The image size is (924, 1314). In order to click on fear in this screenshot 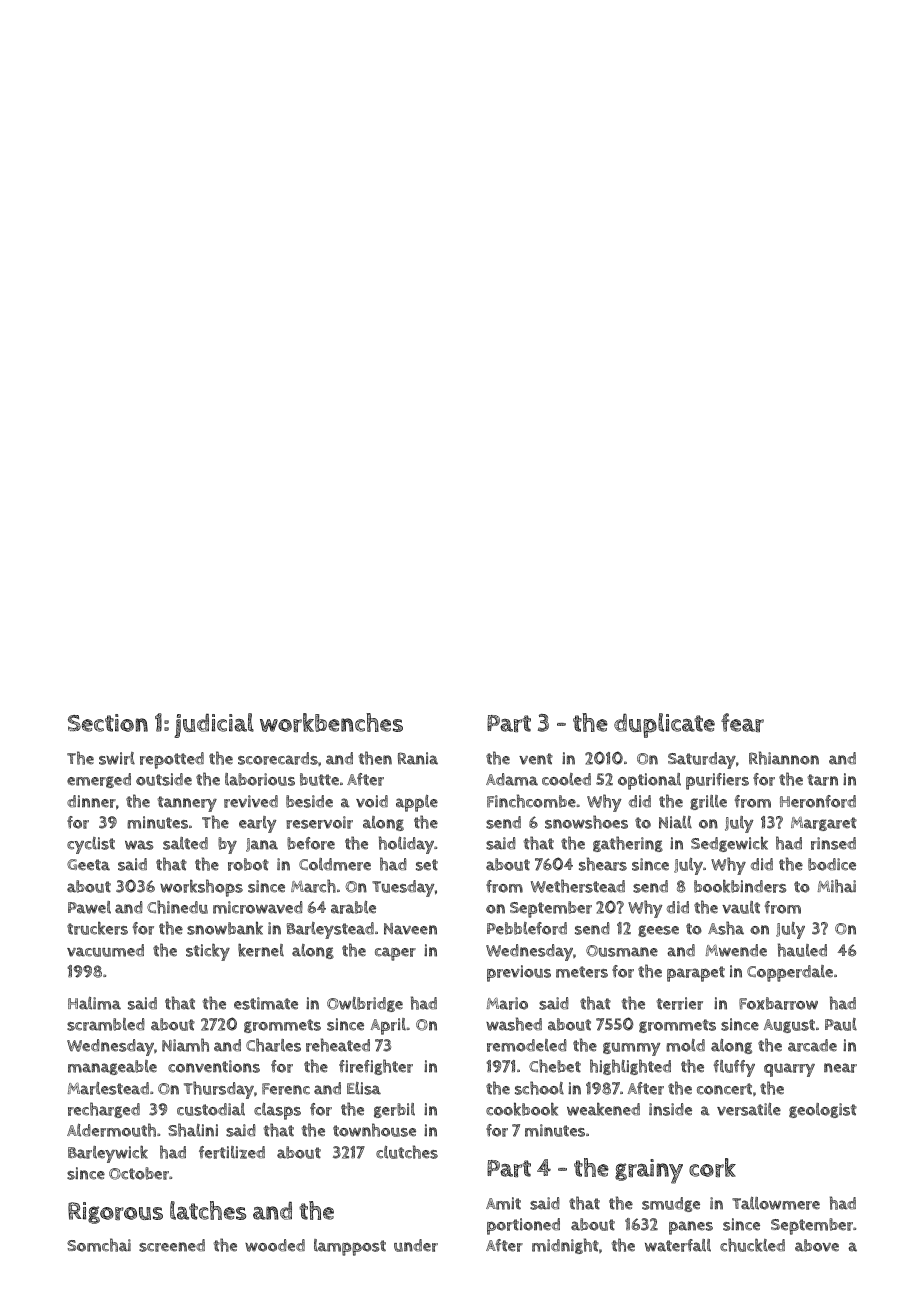, I will do `click(742, 722)`.
